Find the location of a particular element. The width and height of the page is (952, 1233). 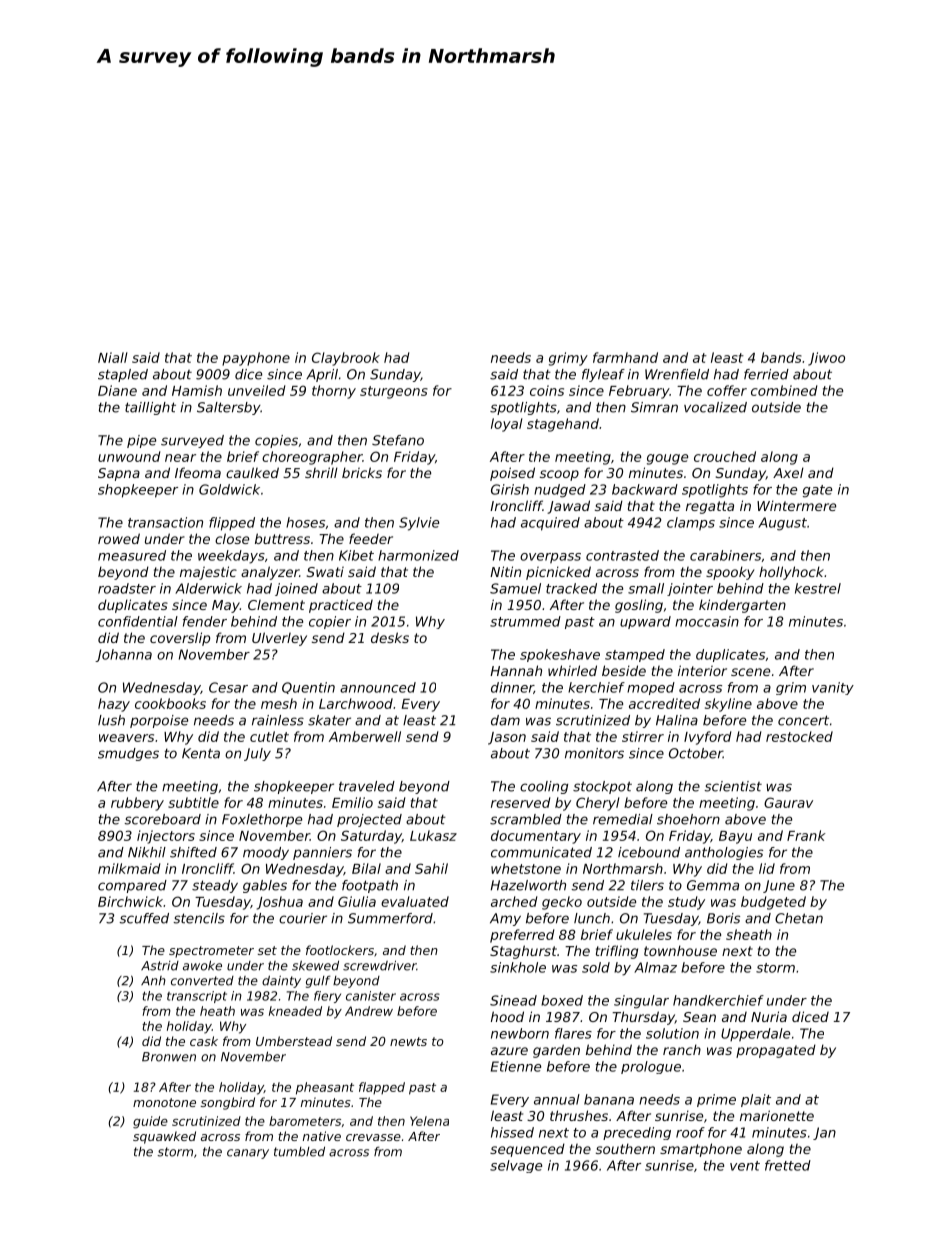

lunch is located at coordinates (592, 918).
